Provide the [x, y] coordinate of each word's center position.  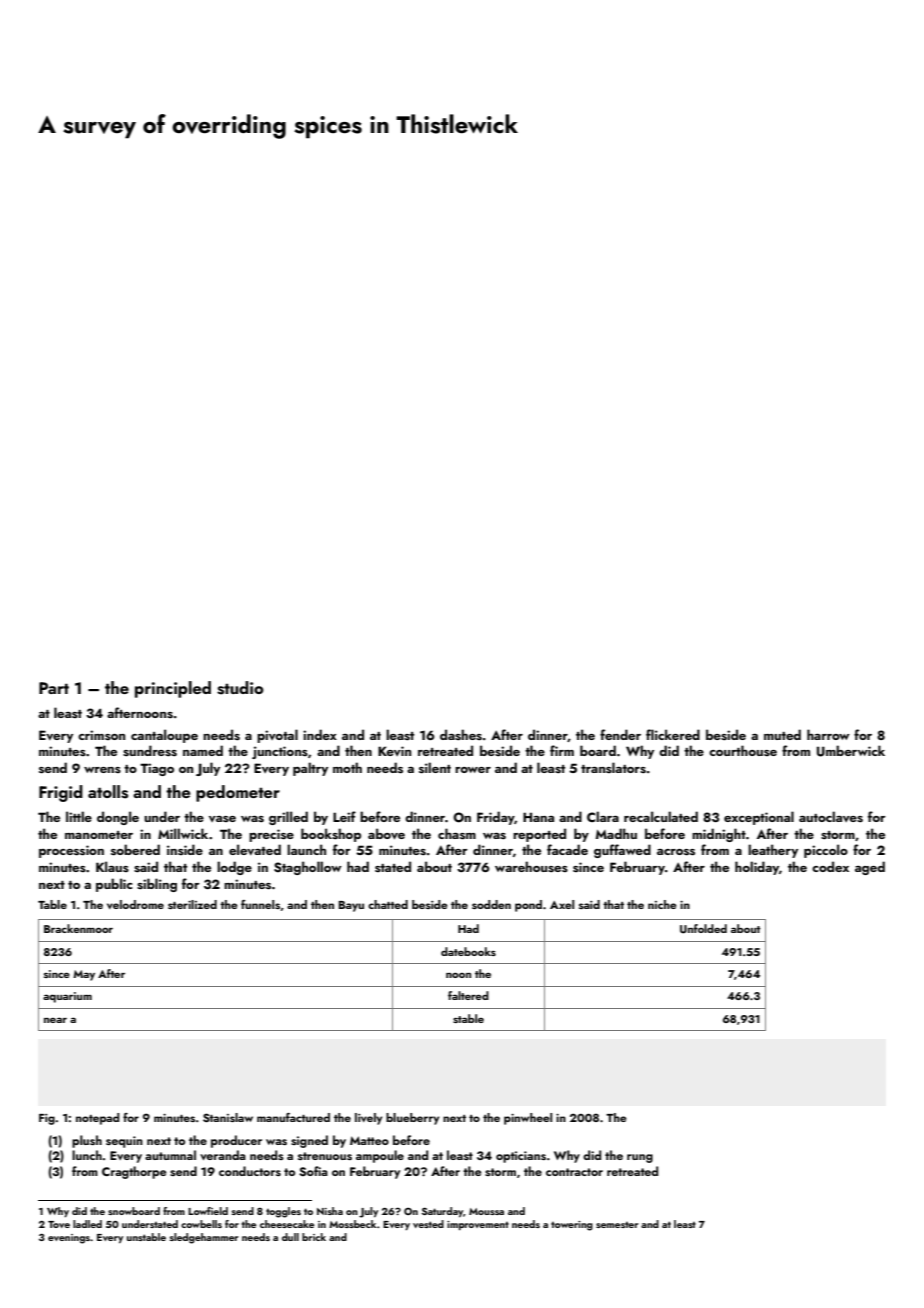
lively [368, 1119]
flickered [673, 734]
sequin [124, 1142]
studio [240, 688]
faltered [468, 995]
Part [54, 688]
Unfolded [703, 929]
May [84, 975]
